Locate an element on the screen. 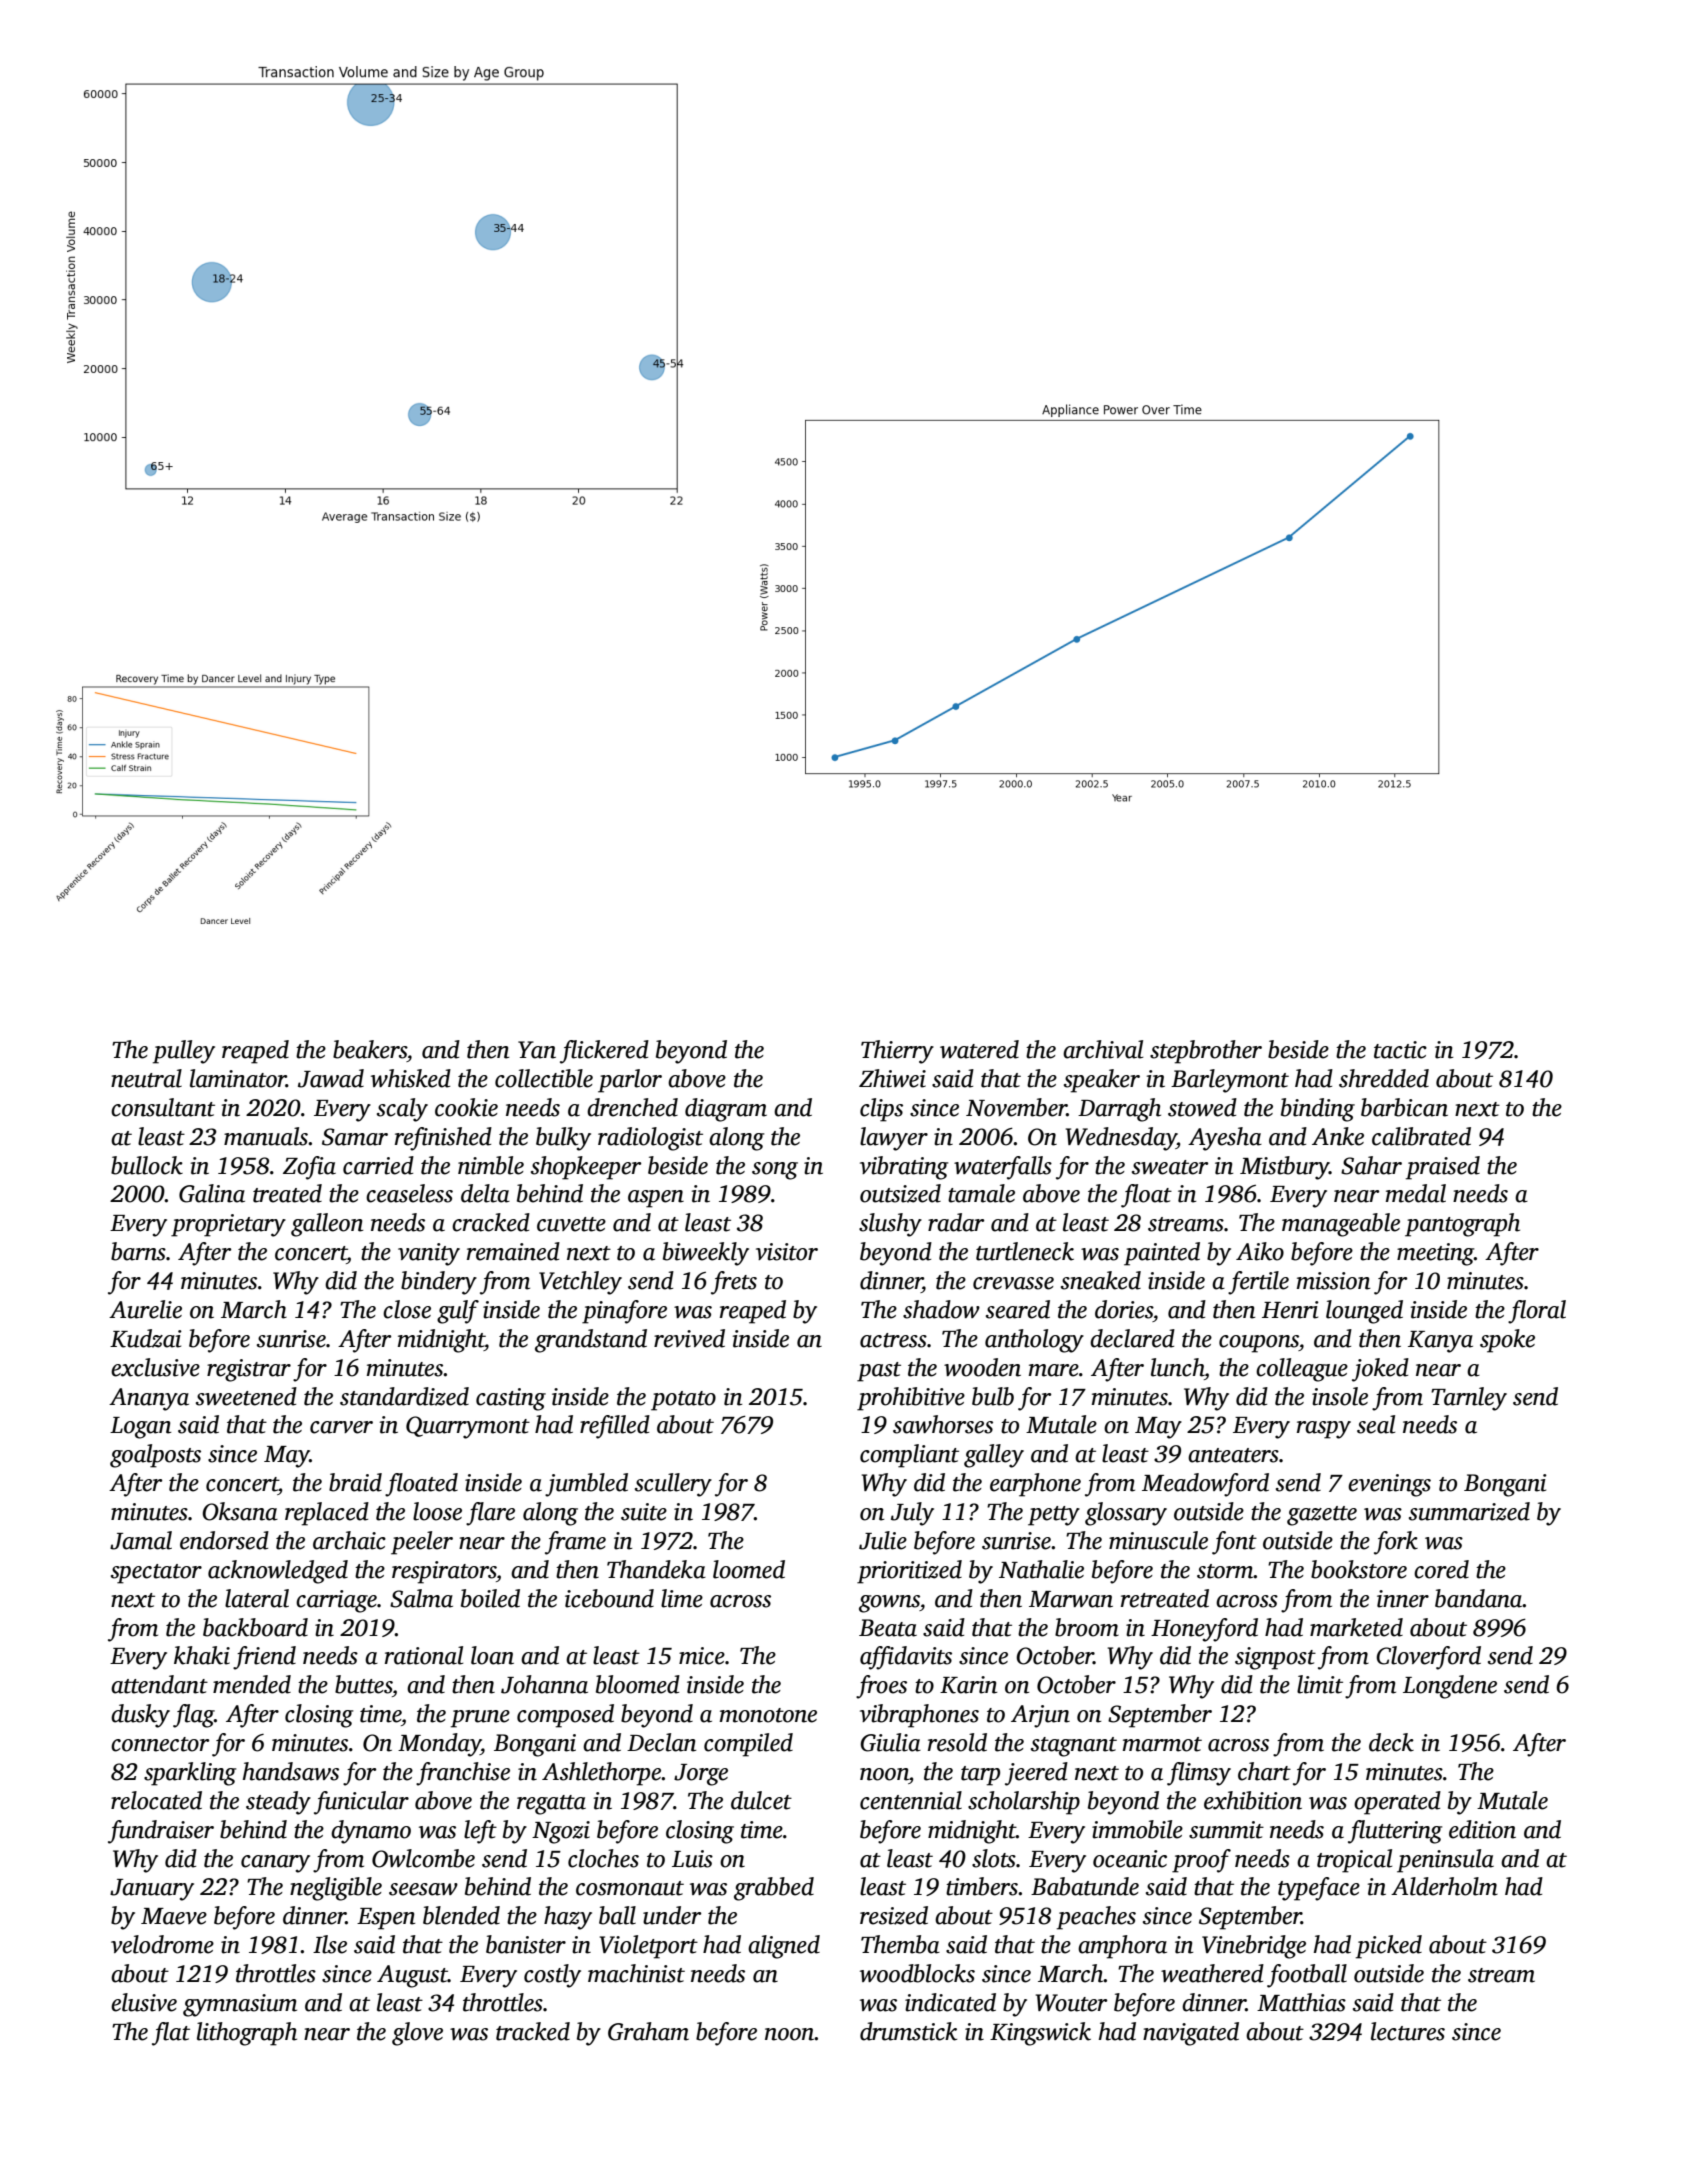 The width and height of the screenshot is (1683, 2178). braid is located at coordinates (355, 1482).
